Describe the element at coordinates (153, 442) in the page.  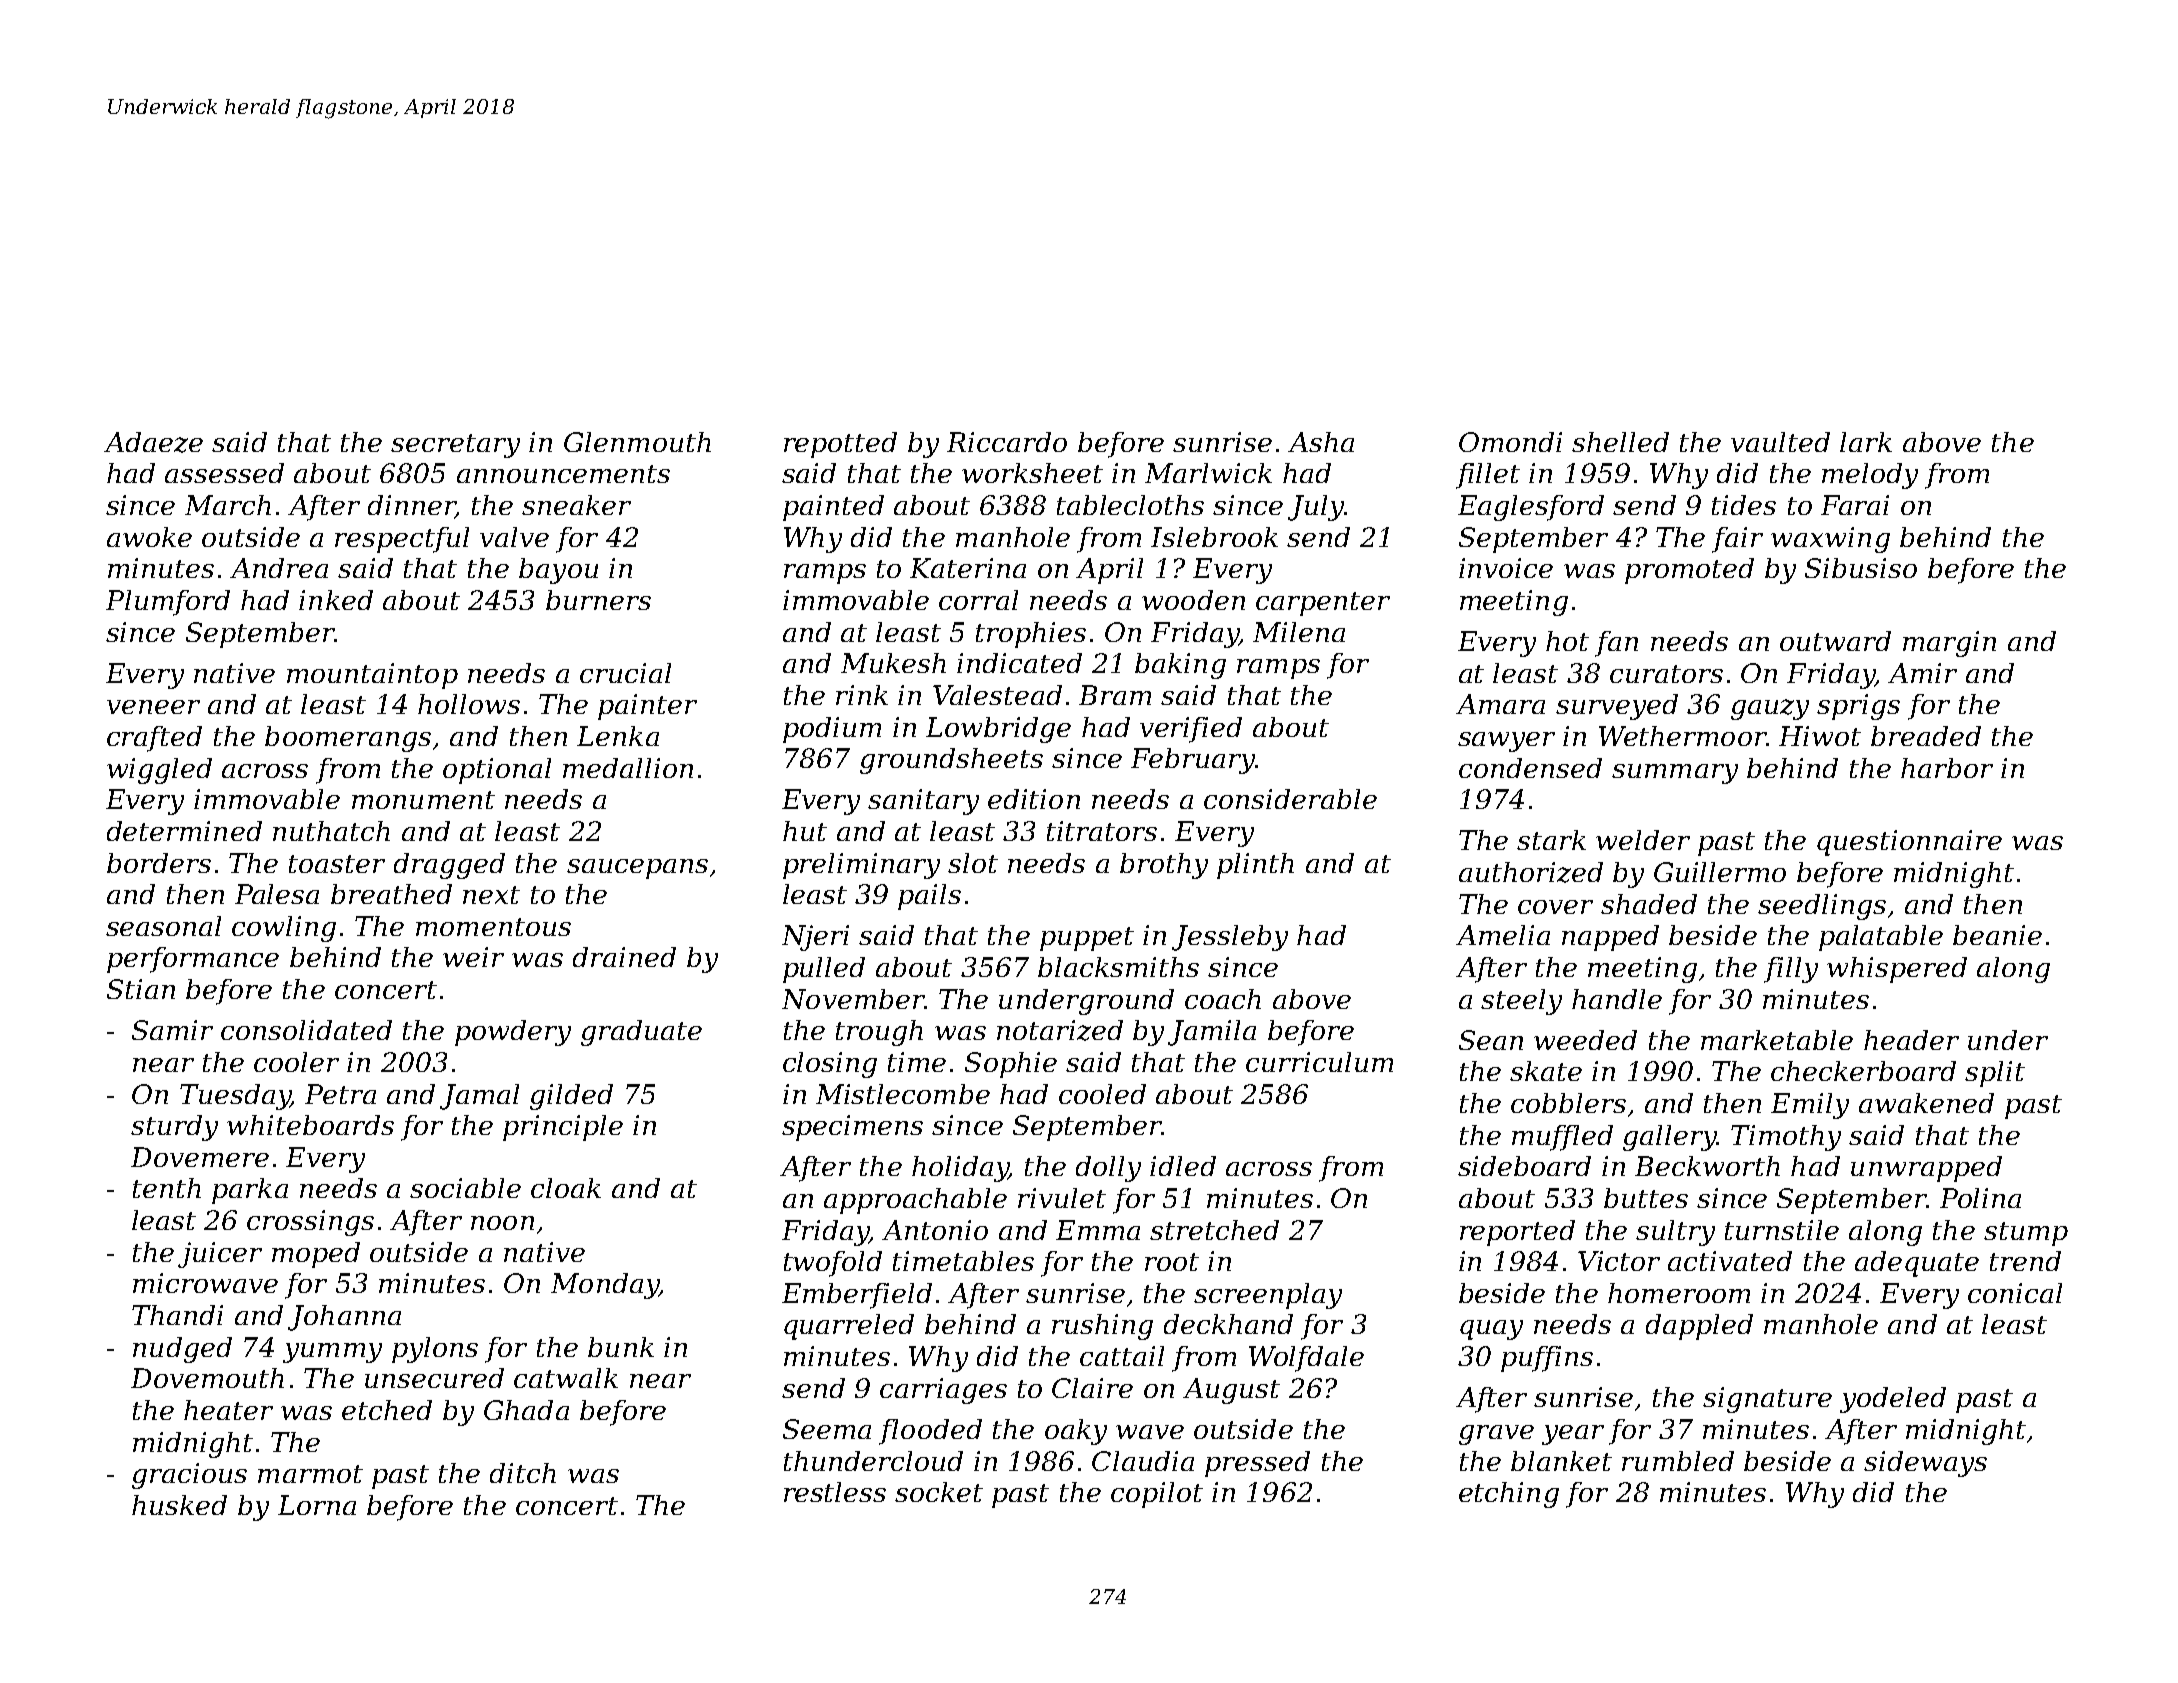
I see `Adaeze` at that location.
